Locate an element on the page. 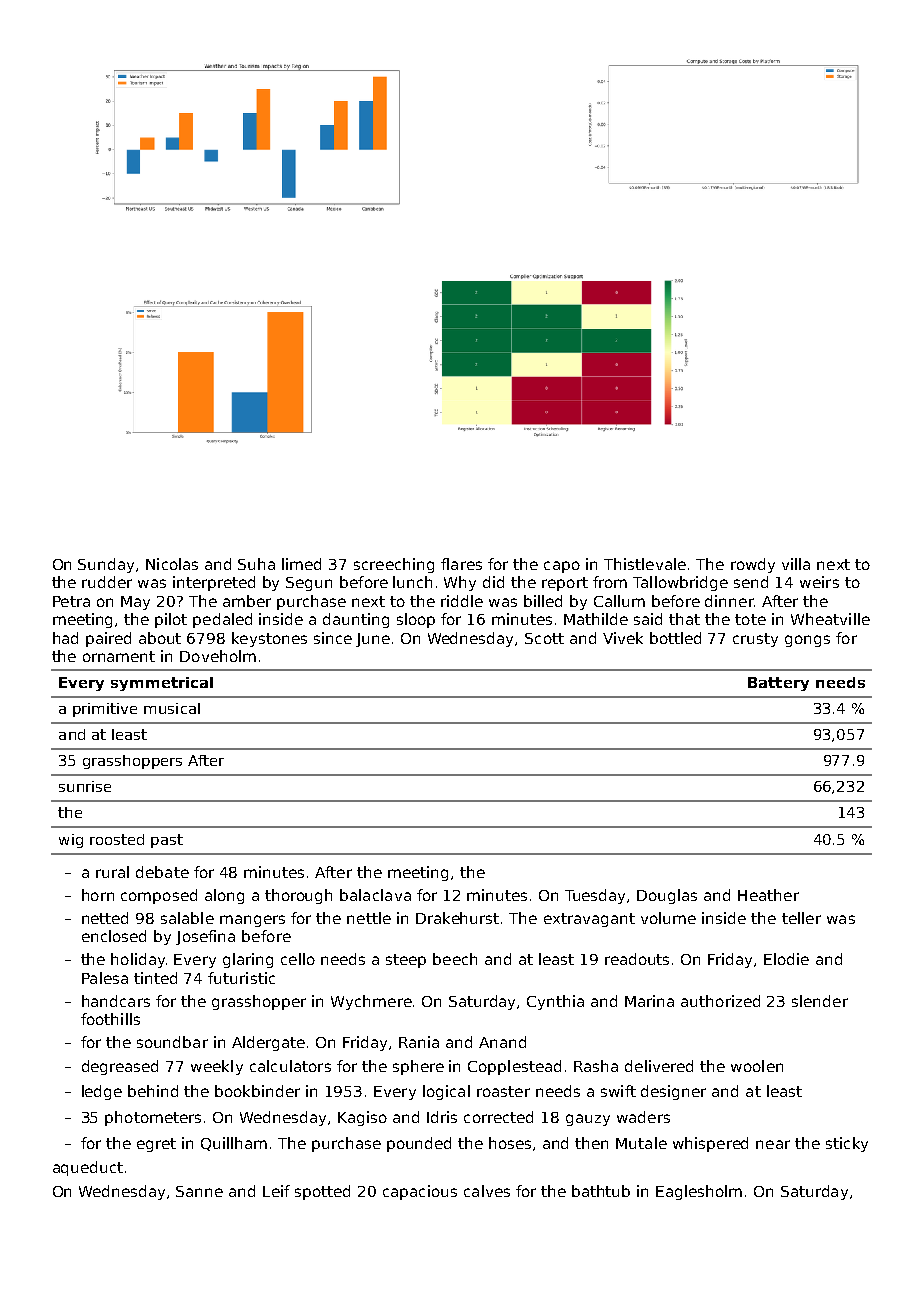  riddle is located at coordinates (462, 601).
